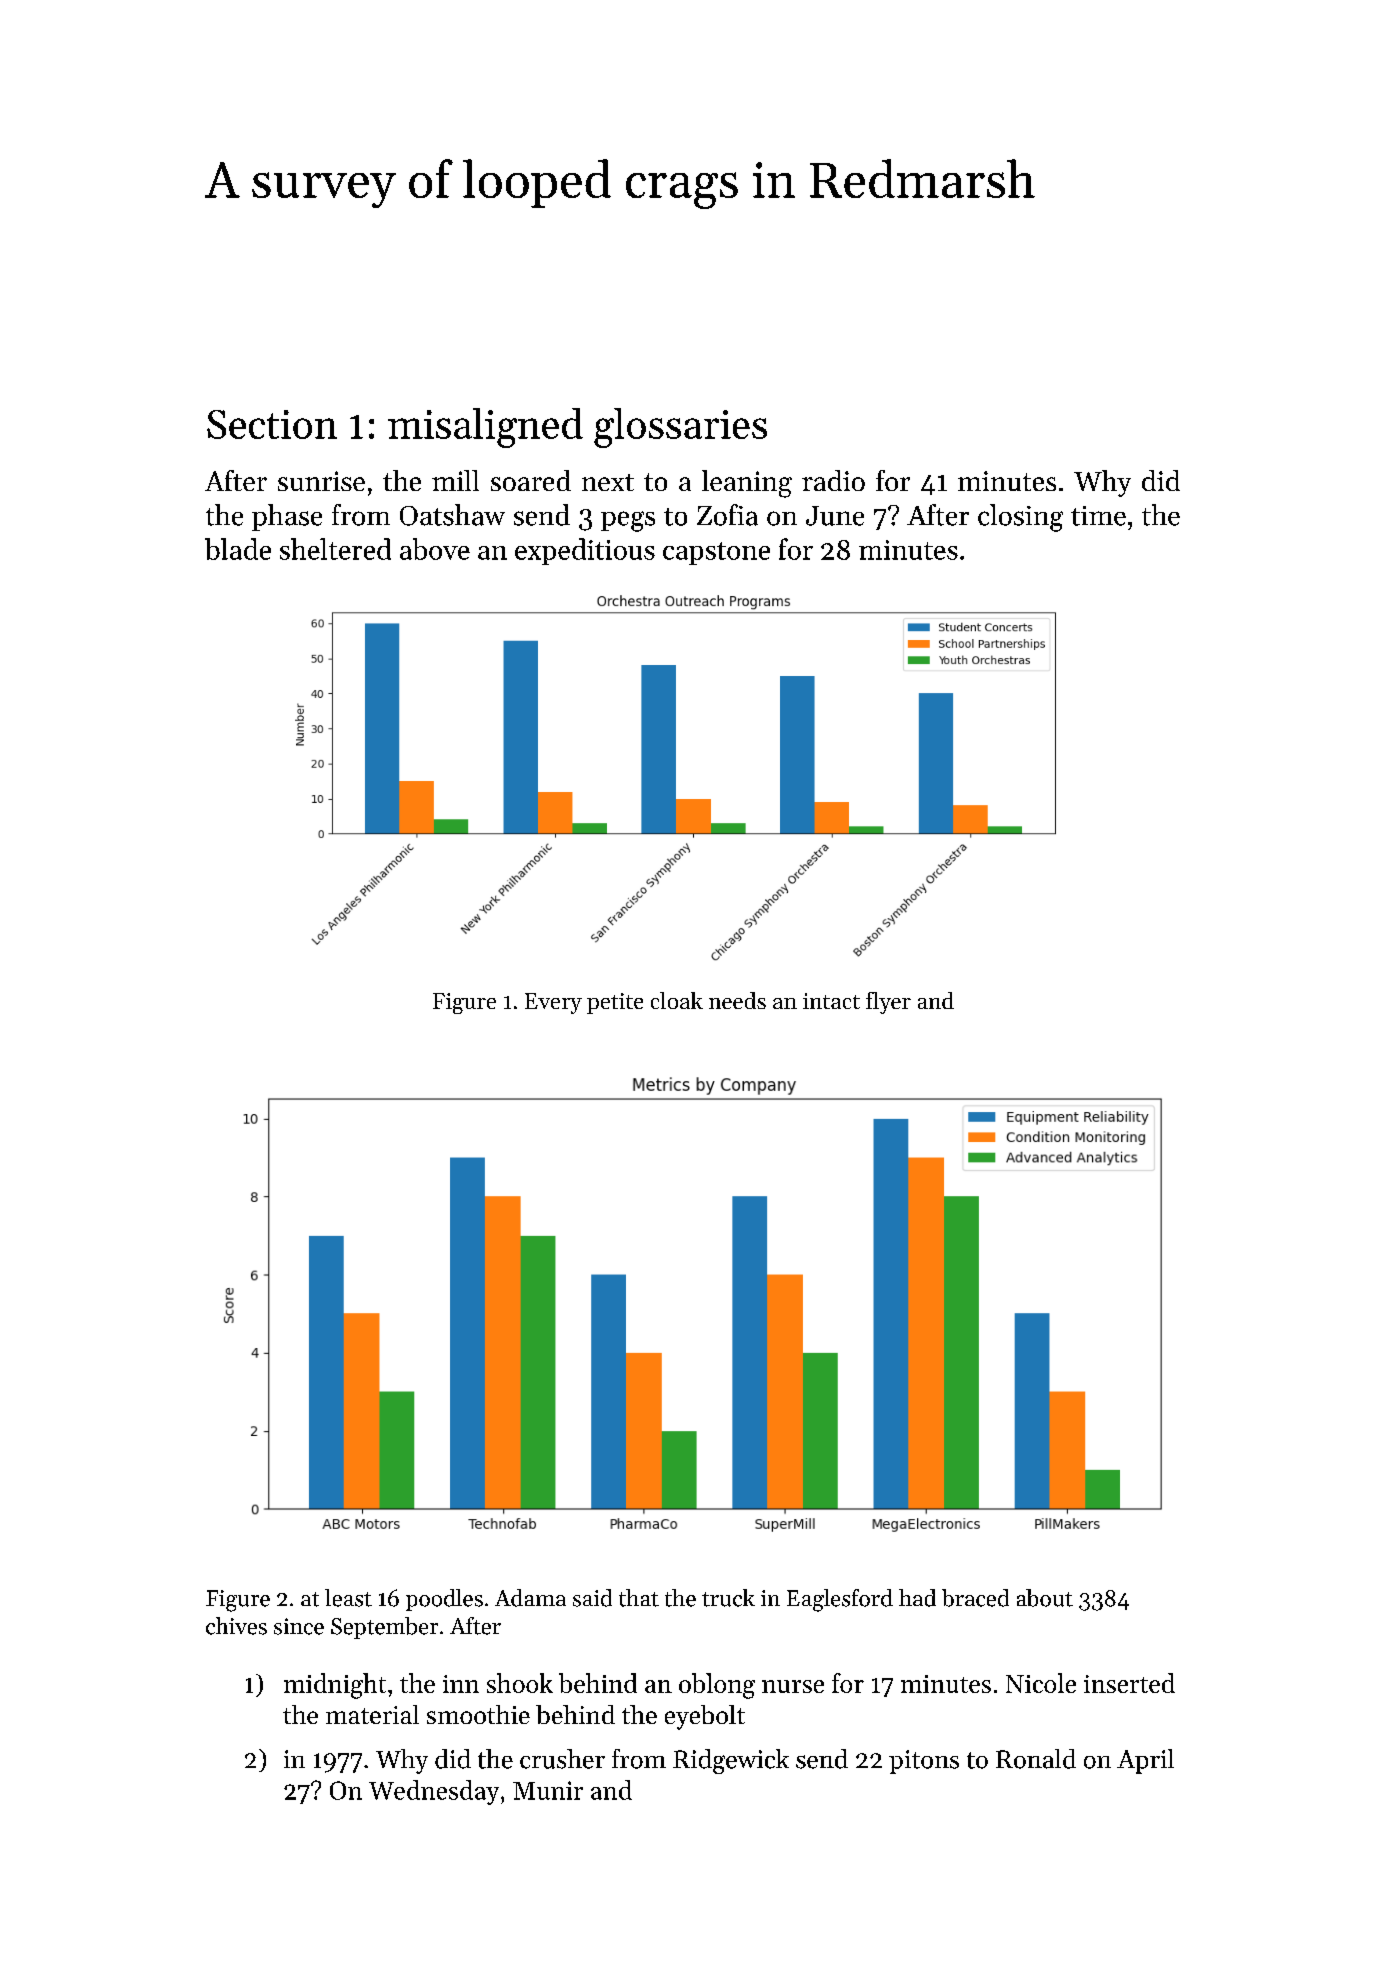 The width and height of the document is (1386, 1969). Describe the element at coordinates (530, 1598) in the document. I see `Adama` at that location.
